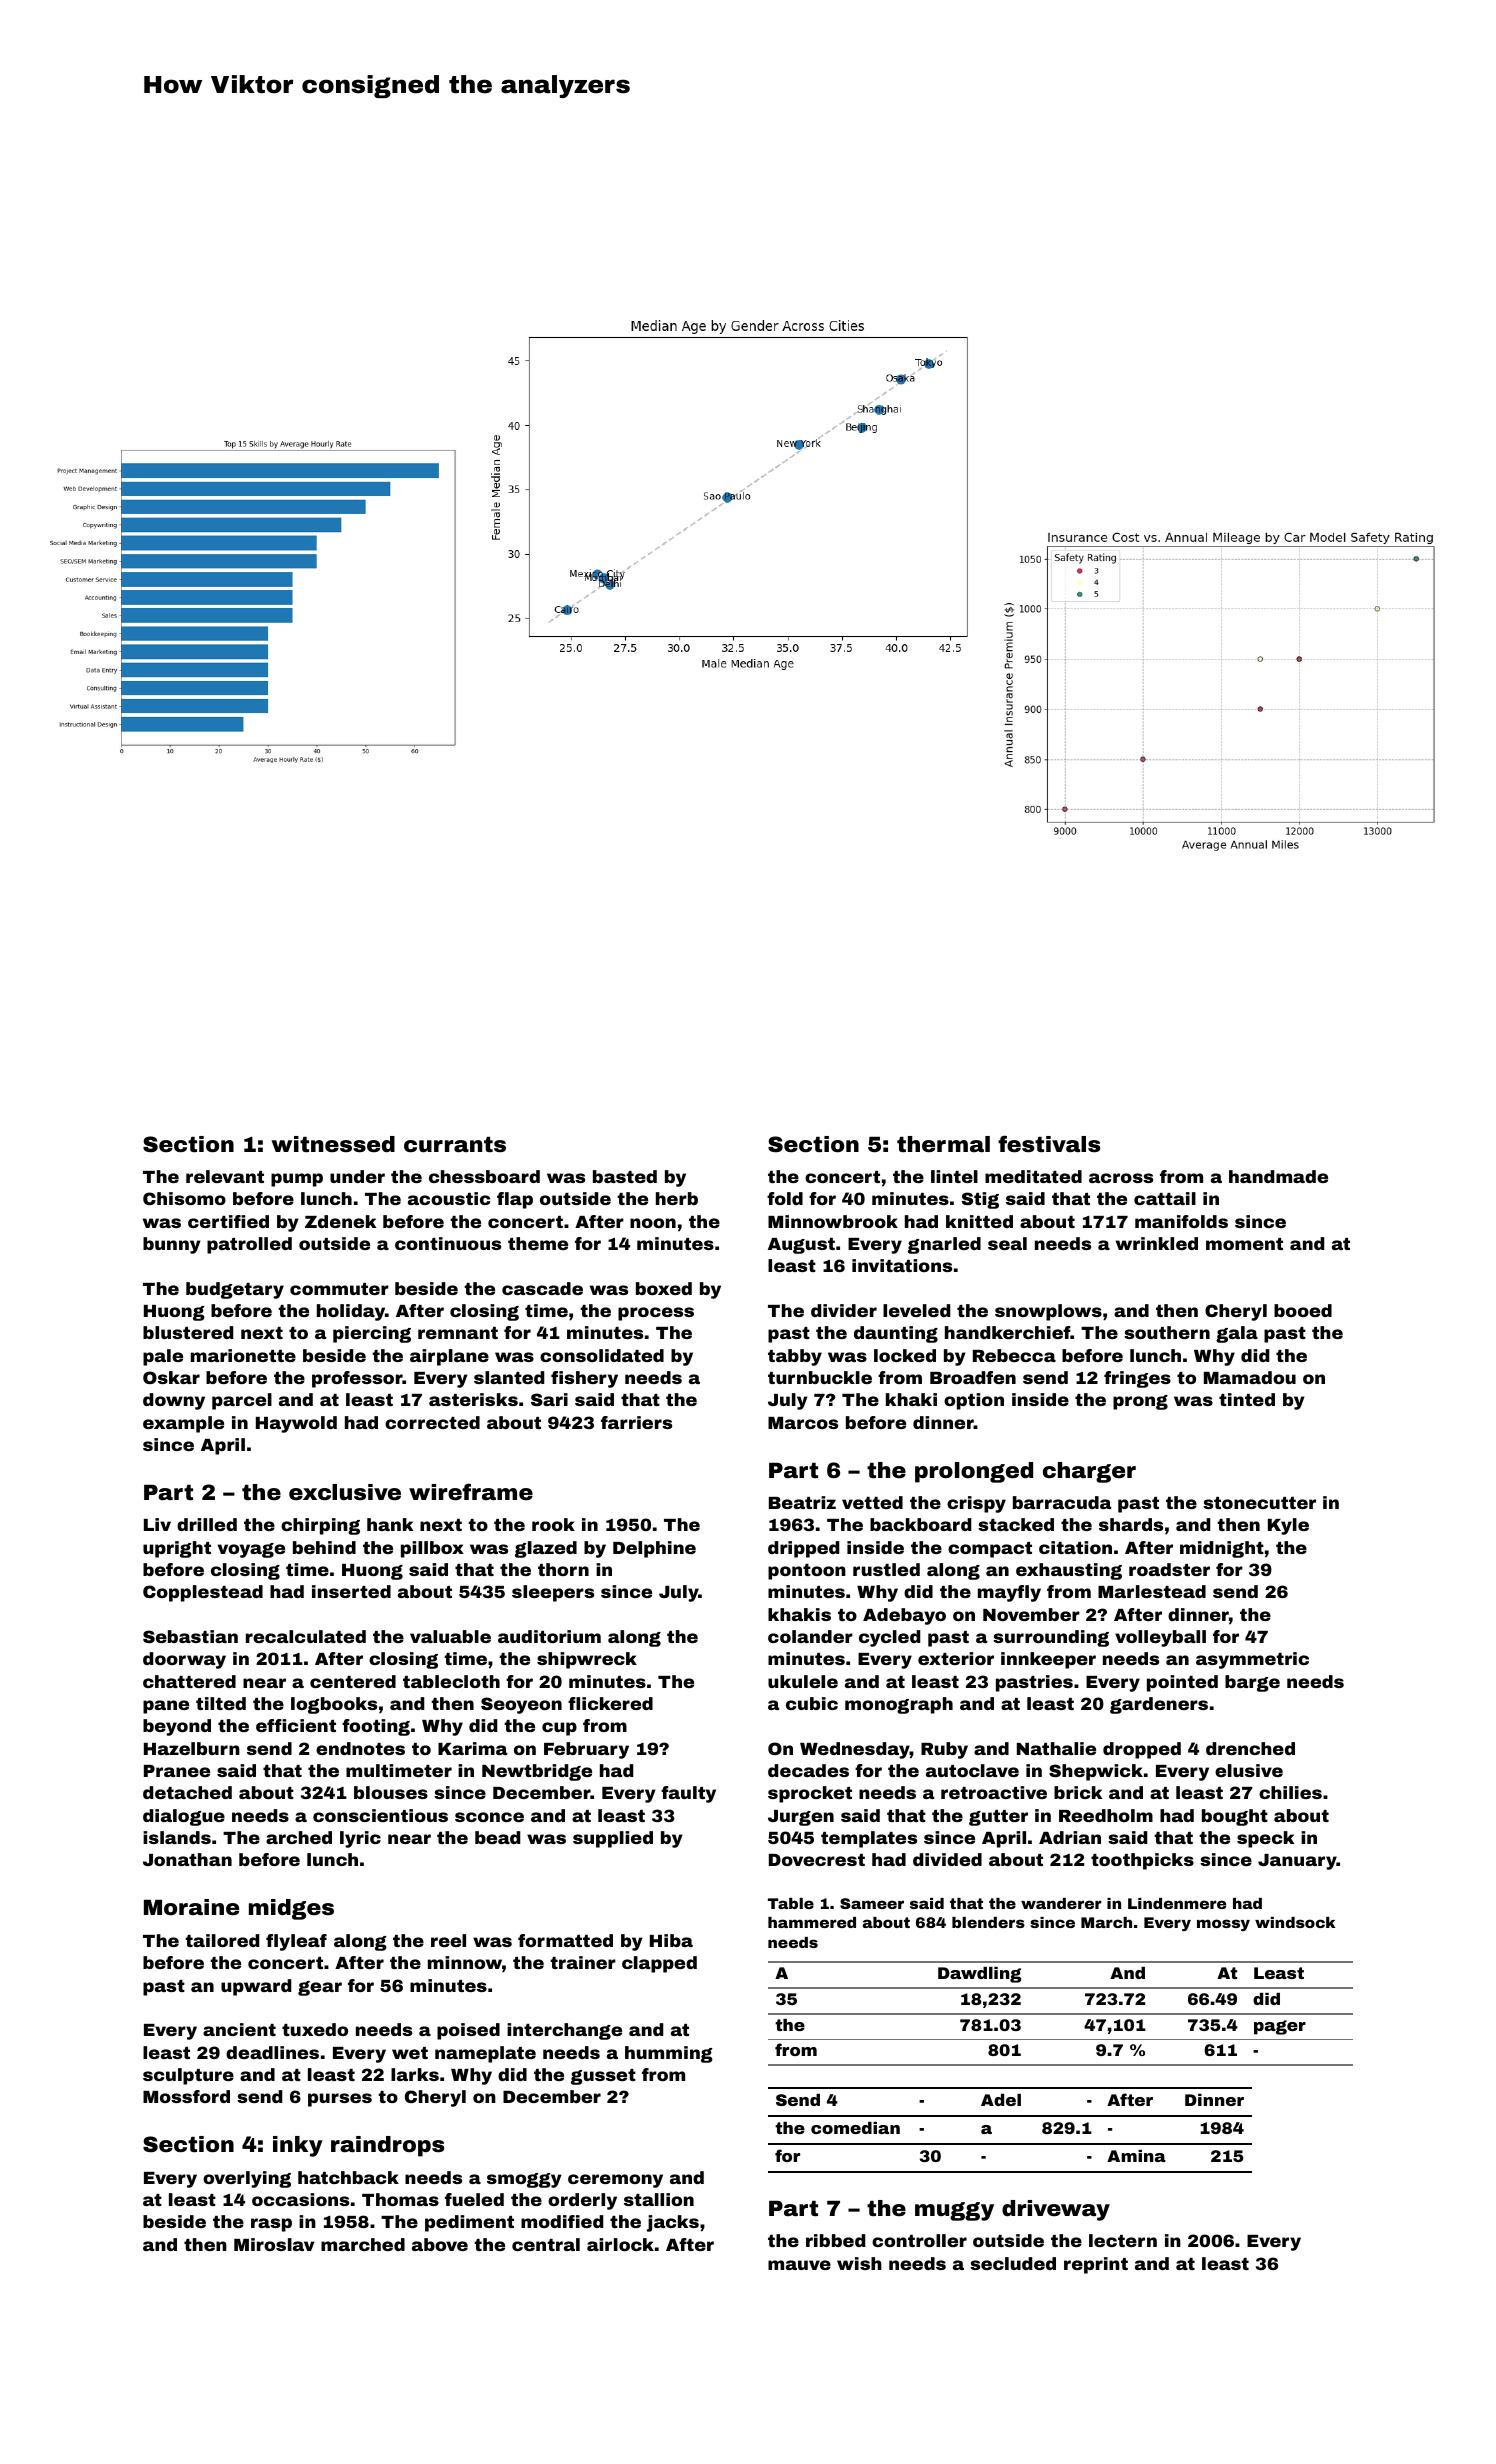 This image has height=2464, width=1496. I want to click on Adebayo, so click(904, 1616).
